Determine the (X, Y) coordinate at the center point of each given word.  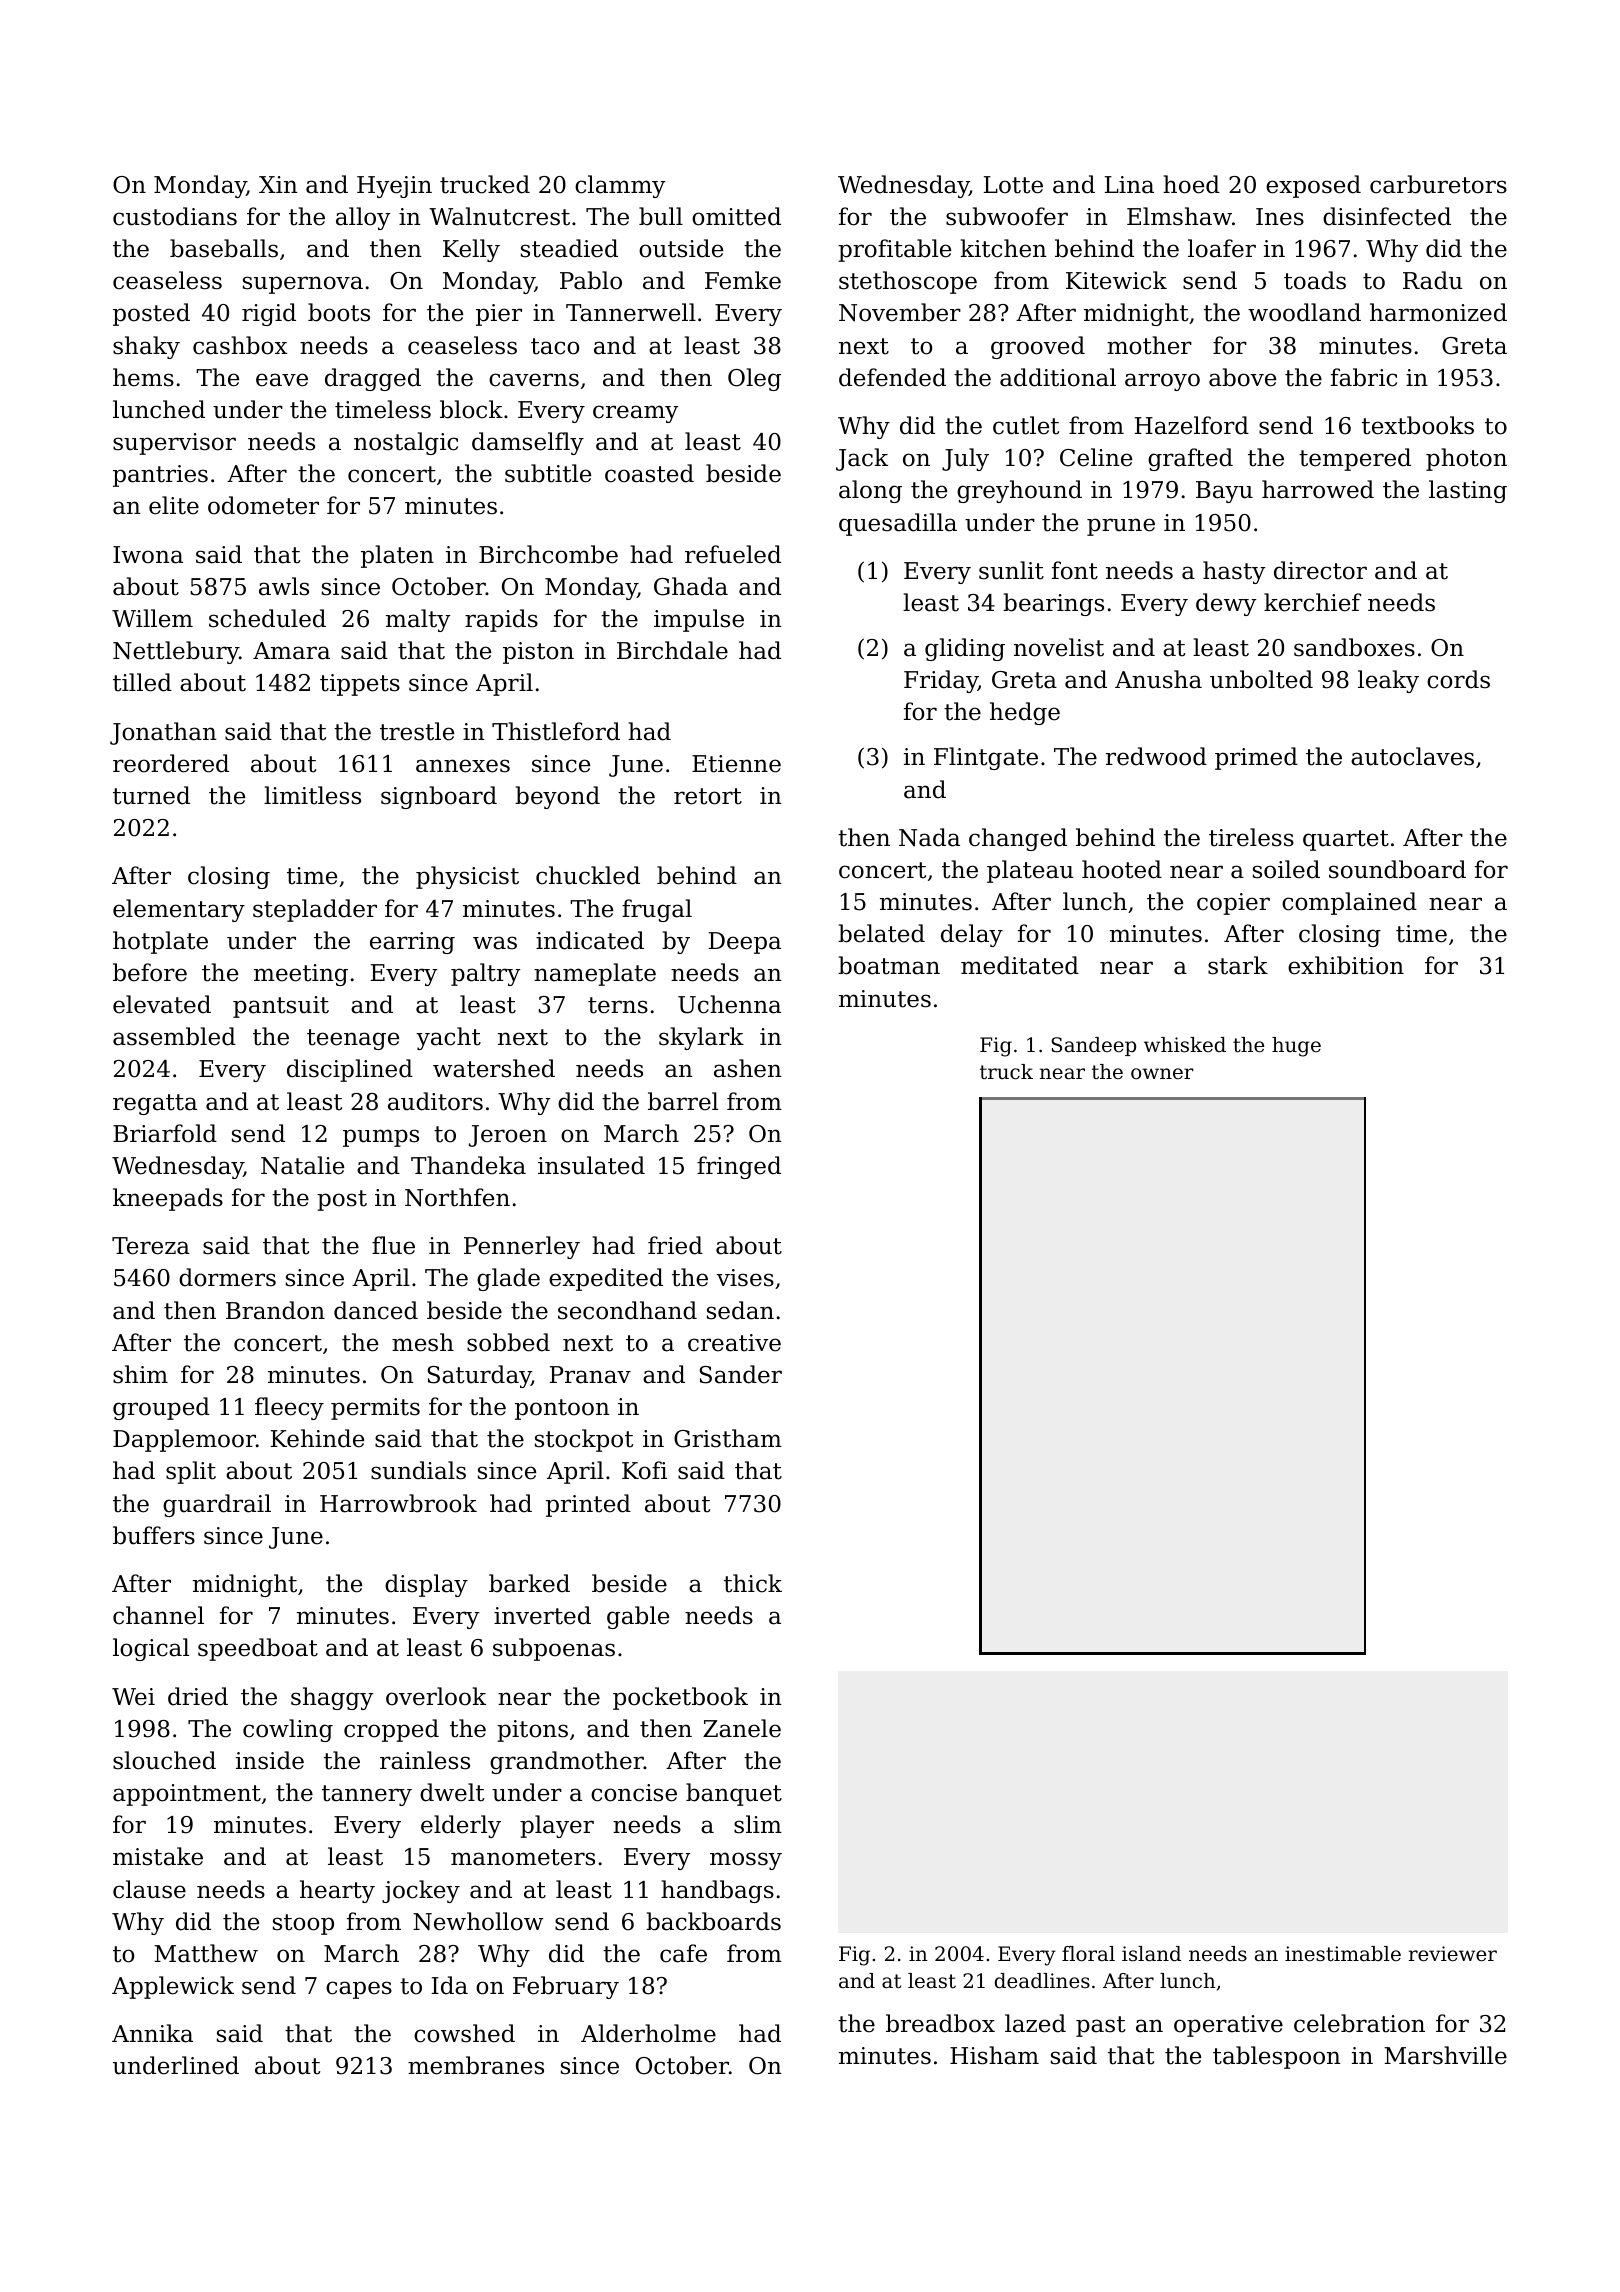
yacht (448, 1038)
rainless (425, 1760)
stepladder (315, 910)
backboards (713, 1921)
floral (1088, 1954)
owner (1162, 1074)
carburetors (1438, 184)
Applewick (173, 1987)
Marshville (1445, 2055)
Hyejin (394, 187)
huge (1296, 1047)
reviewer (1453, 1954)
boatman (889, 965)
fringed (739, 1167)
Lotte (1013, 185)
